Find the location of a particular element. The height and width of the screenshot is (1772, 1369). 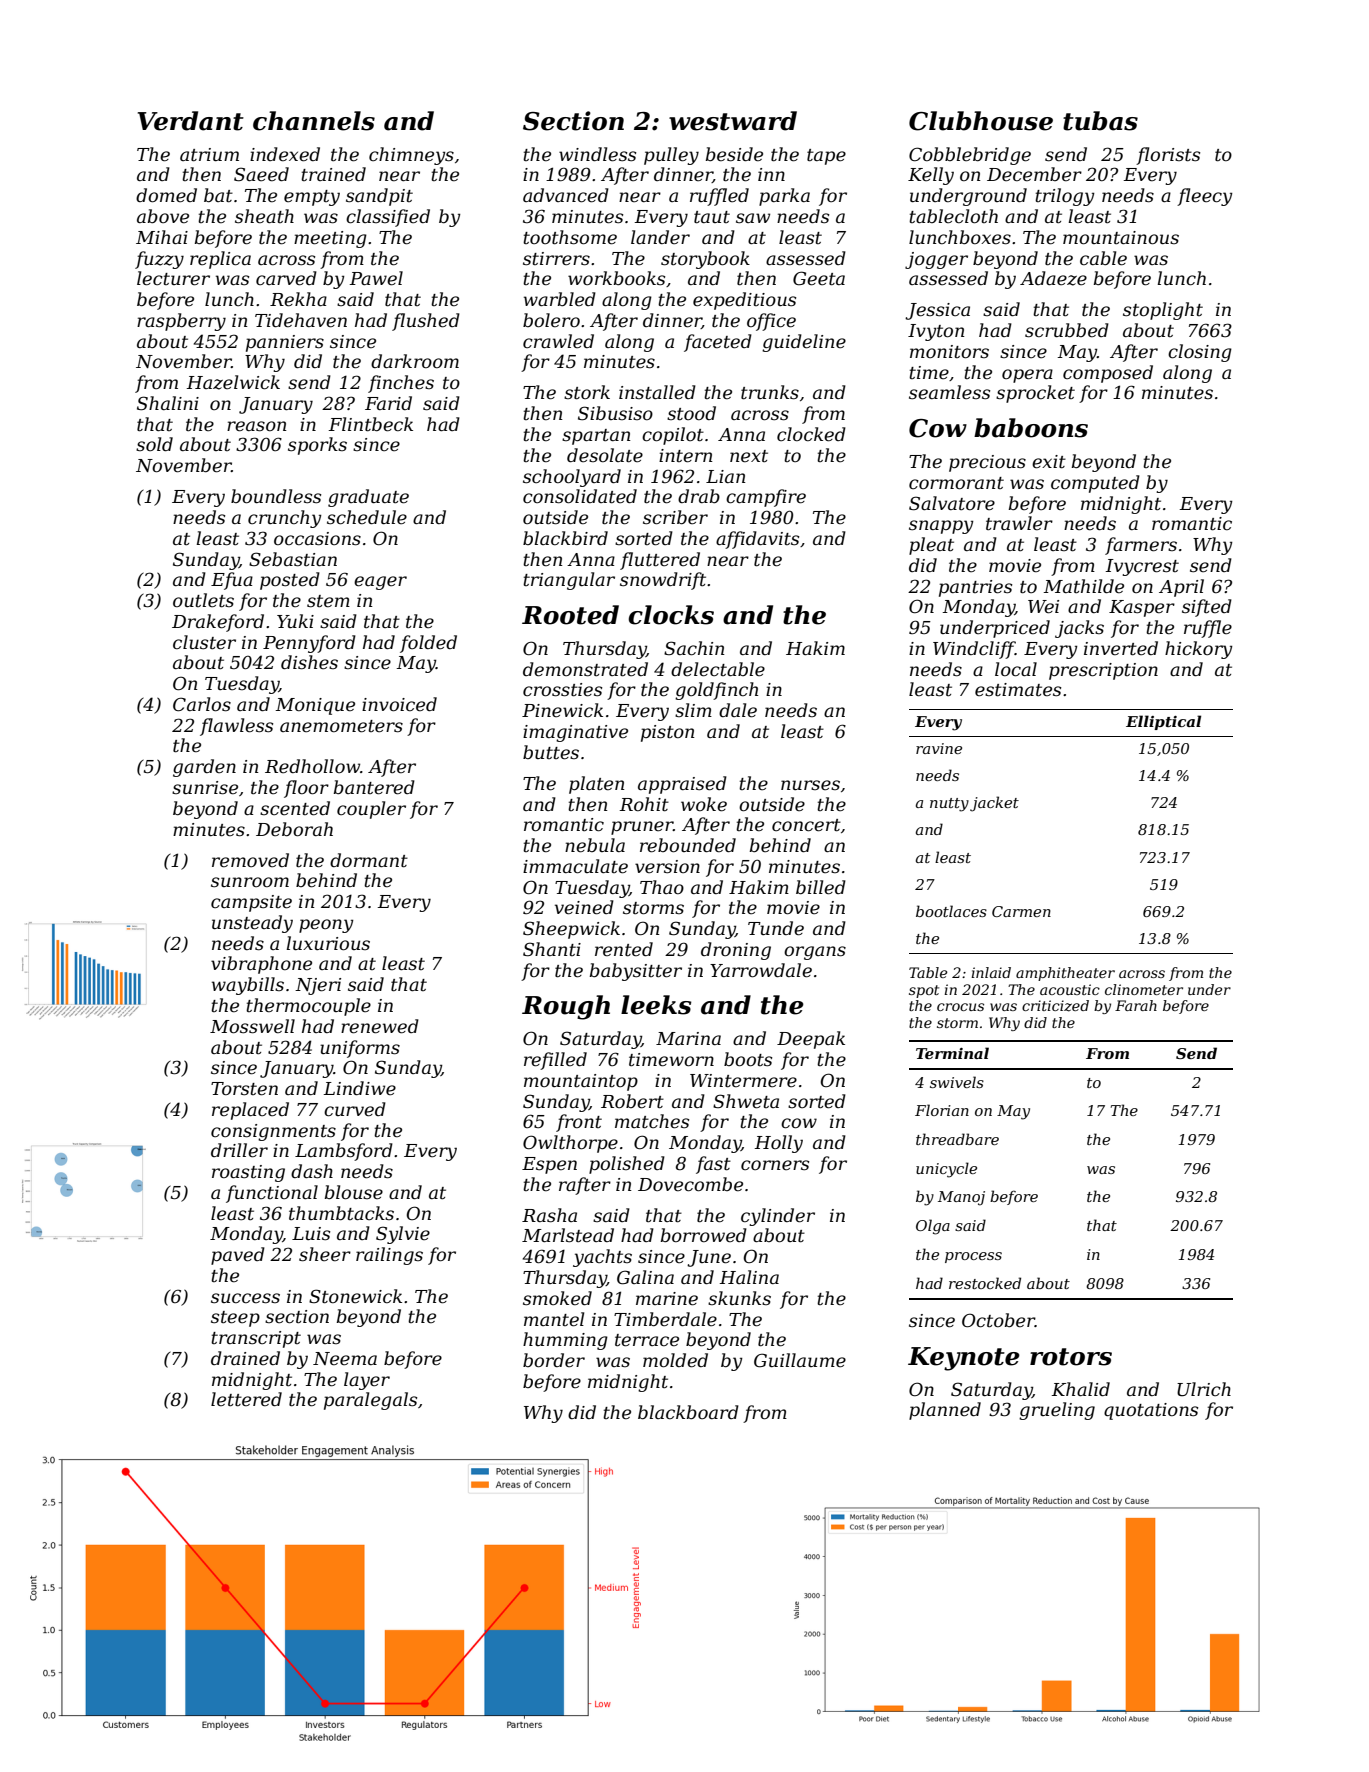

Hazelwick is located at coordinates (233, 382).
